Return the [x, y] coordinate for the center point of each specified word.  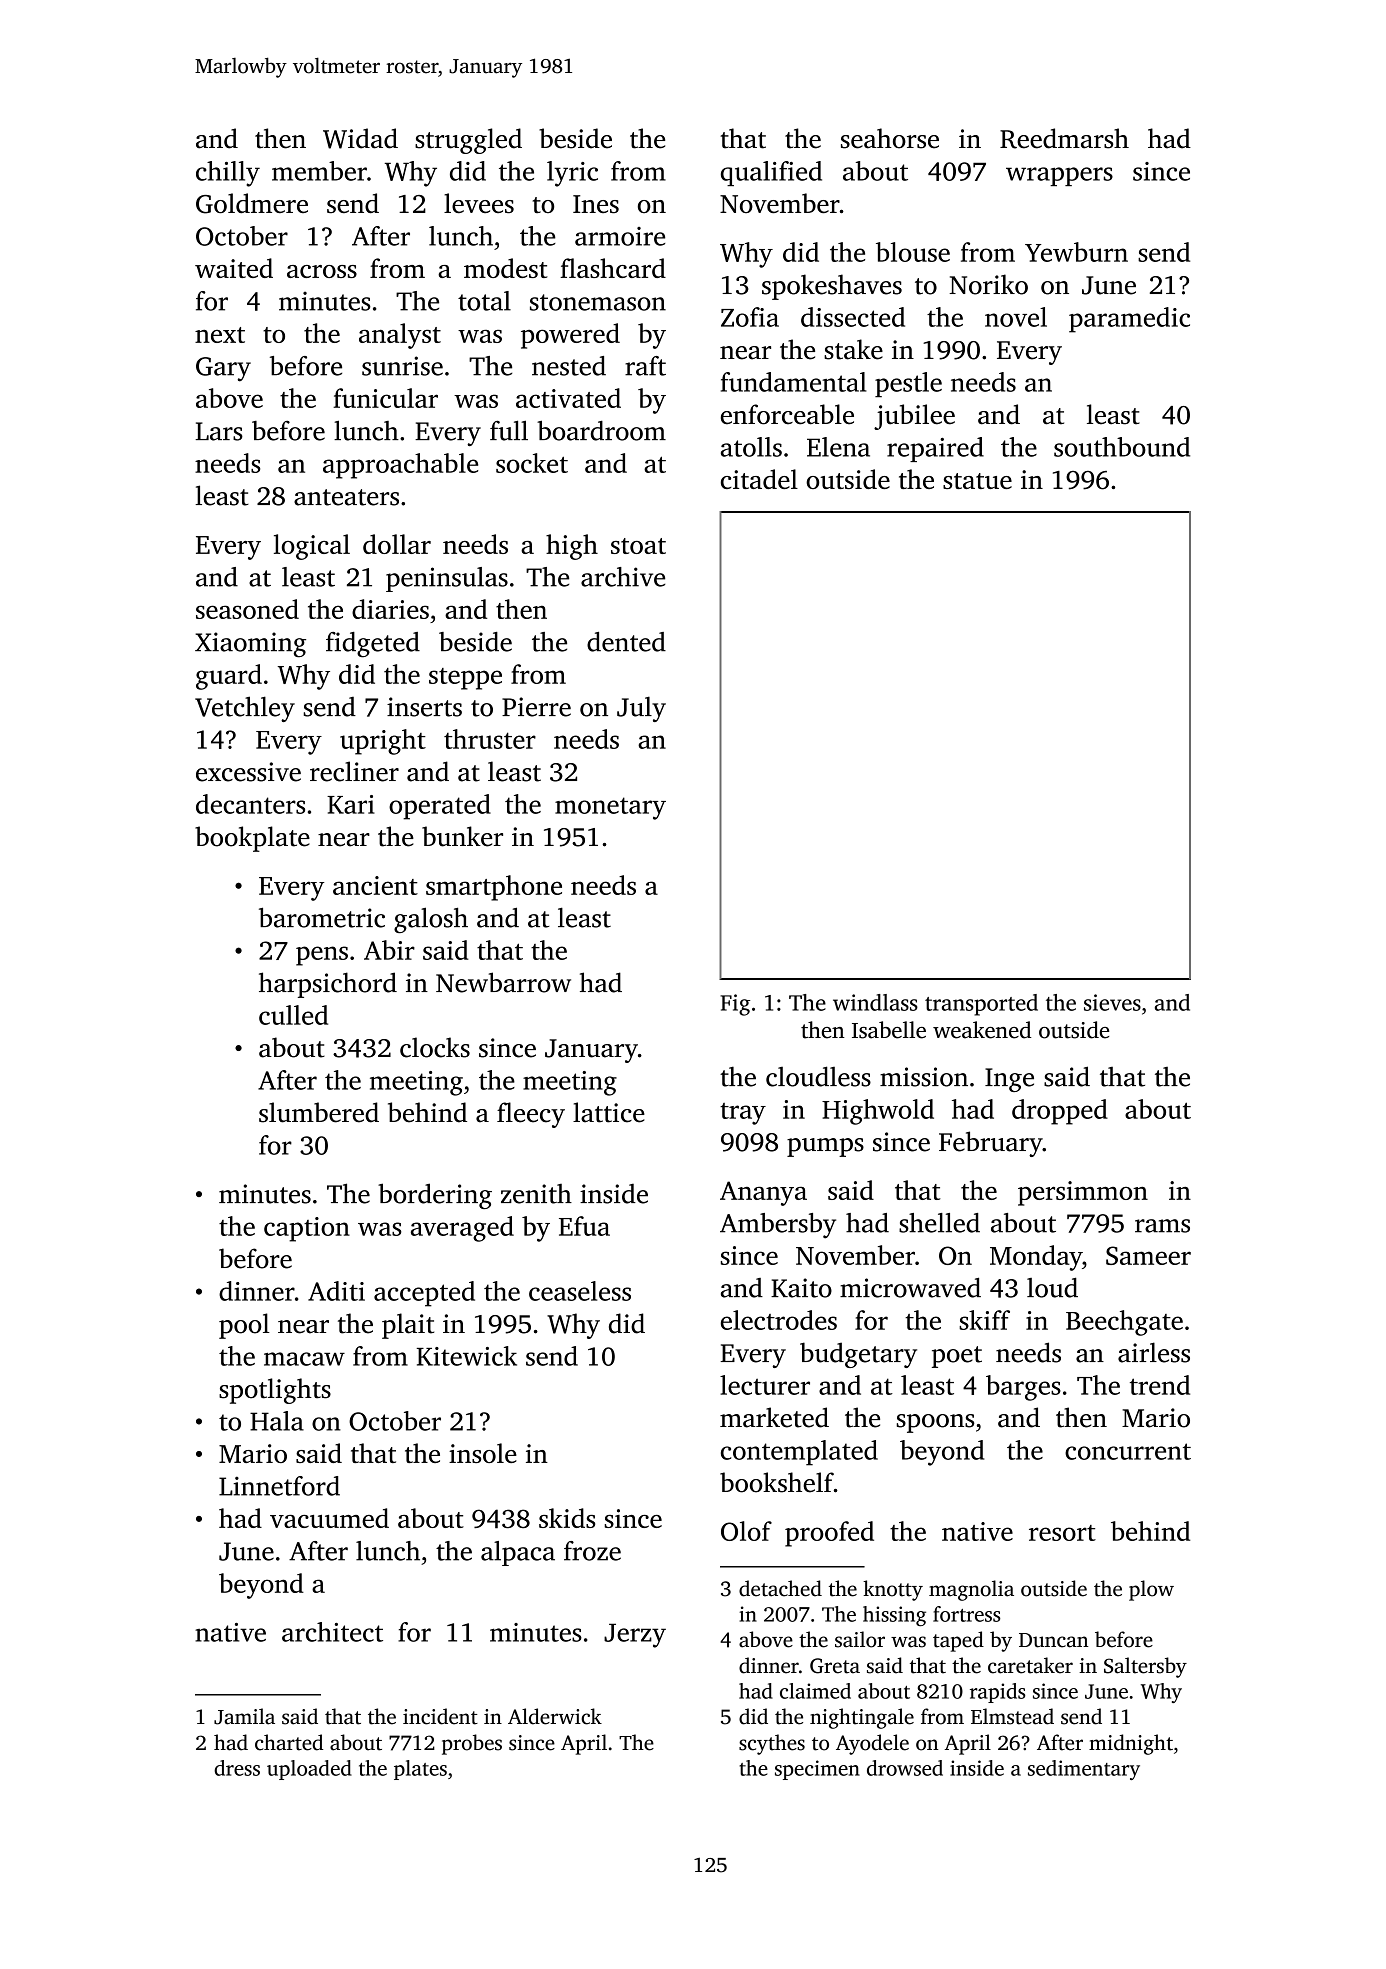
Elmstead [1012, 1716]
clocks [435, 1047]
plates [420, 1770]
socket [532, 463]
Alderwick [555, 1716]
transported [981, 1005]
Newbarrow [503, 982]
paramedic [1129, 320]
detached [780, 1588]
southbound [1122, 447]
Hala [277, 1421]
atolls [751, 447]
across [322, 271]
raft [645, 366]
